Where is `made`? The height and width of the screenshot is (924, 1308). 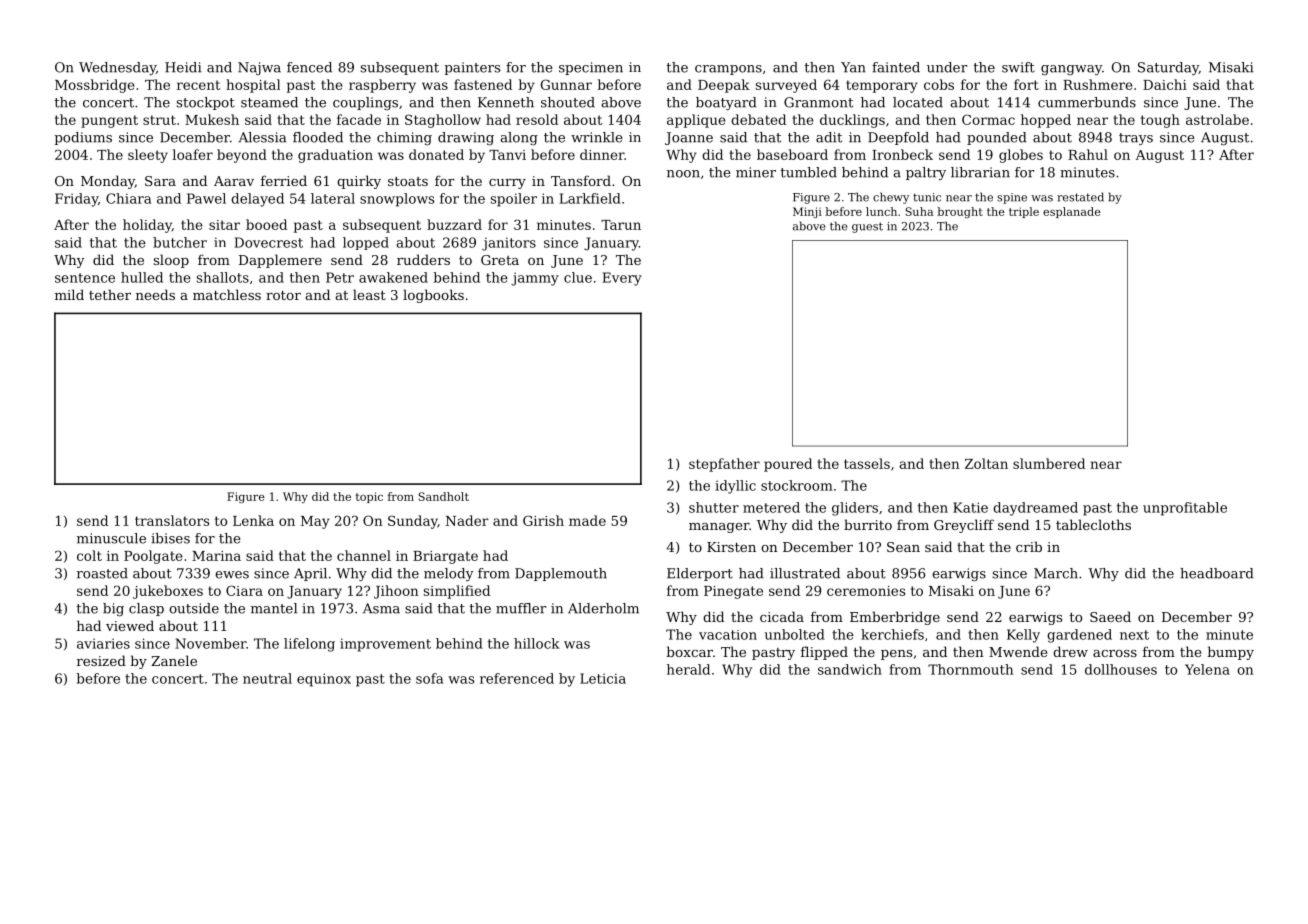
made is located at coordinates (587, 520).
